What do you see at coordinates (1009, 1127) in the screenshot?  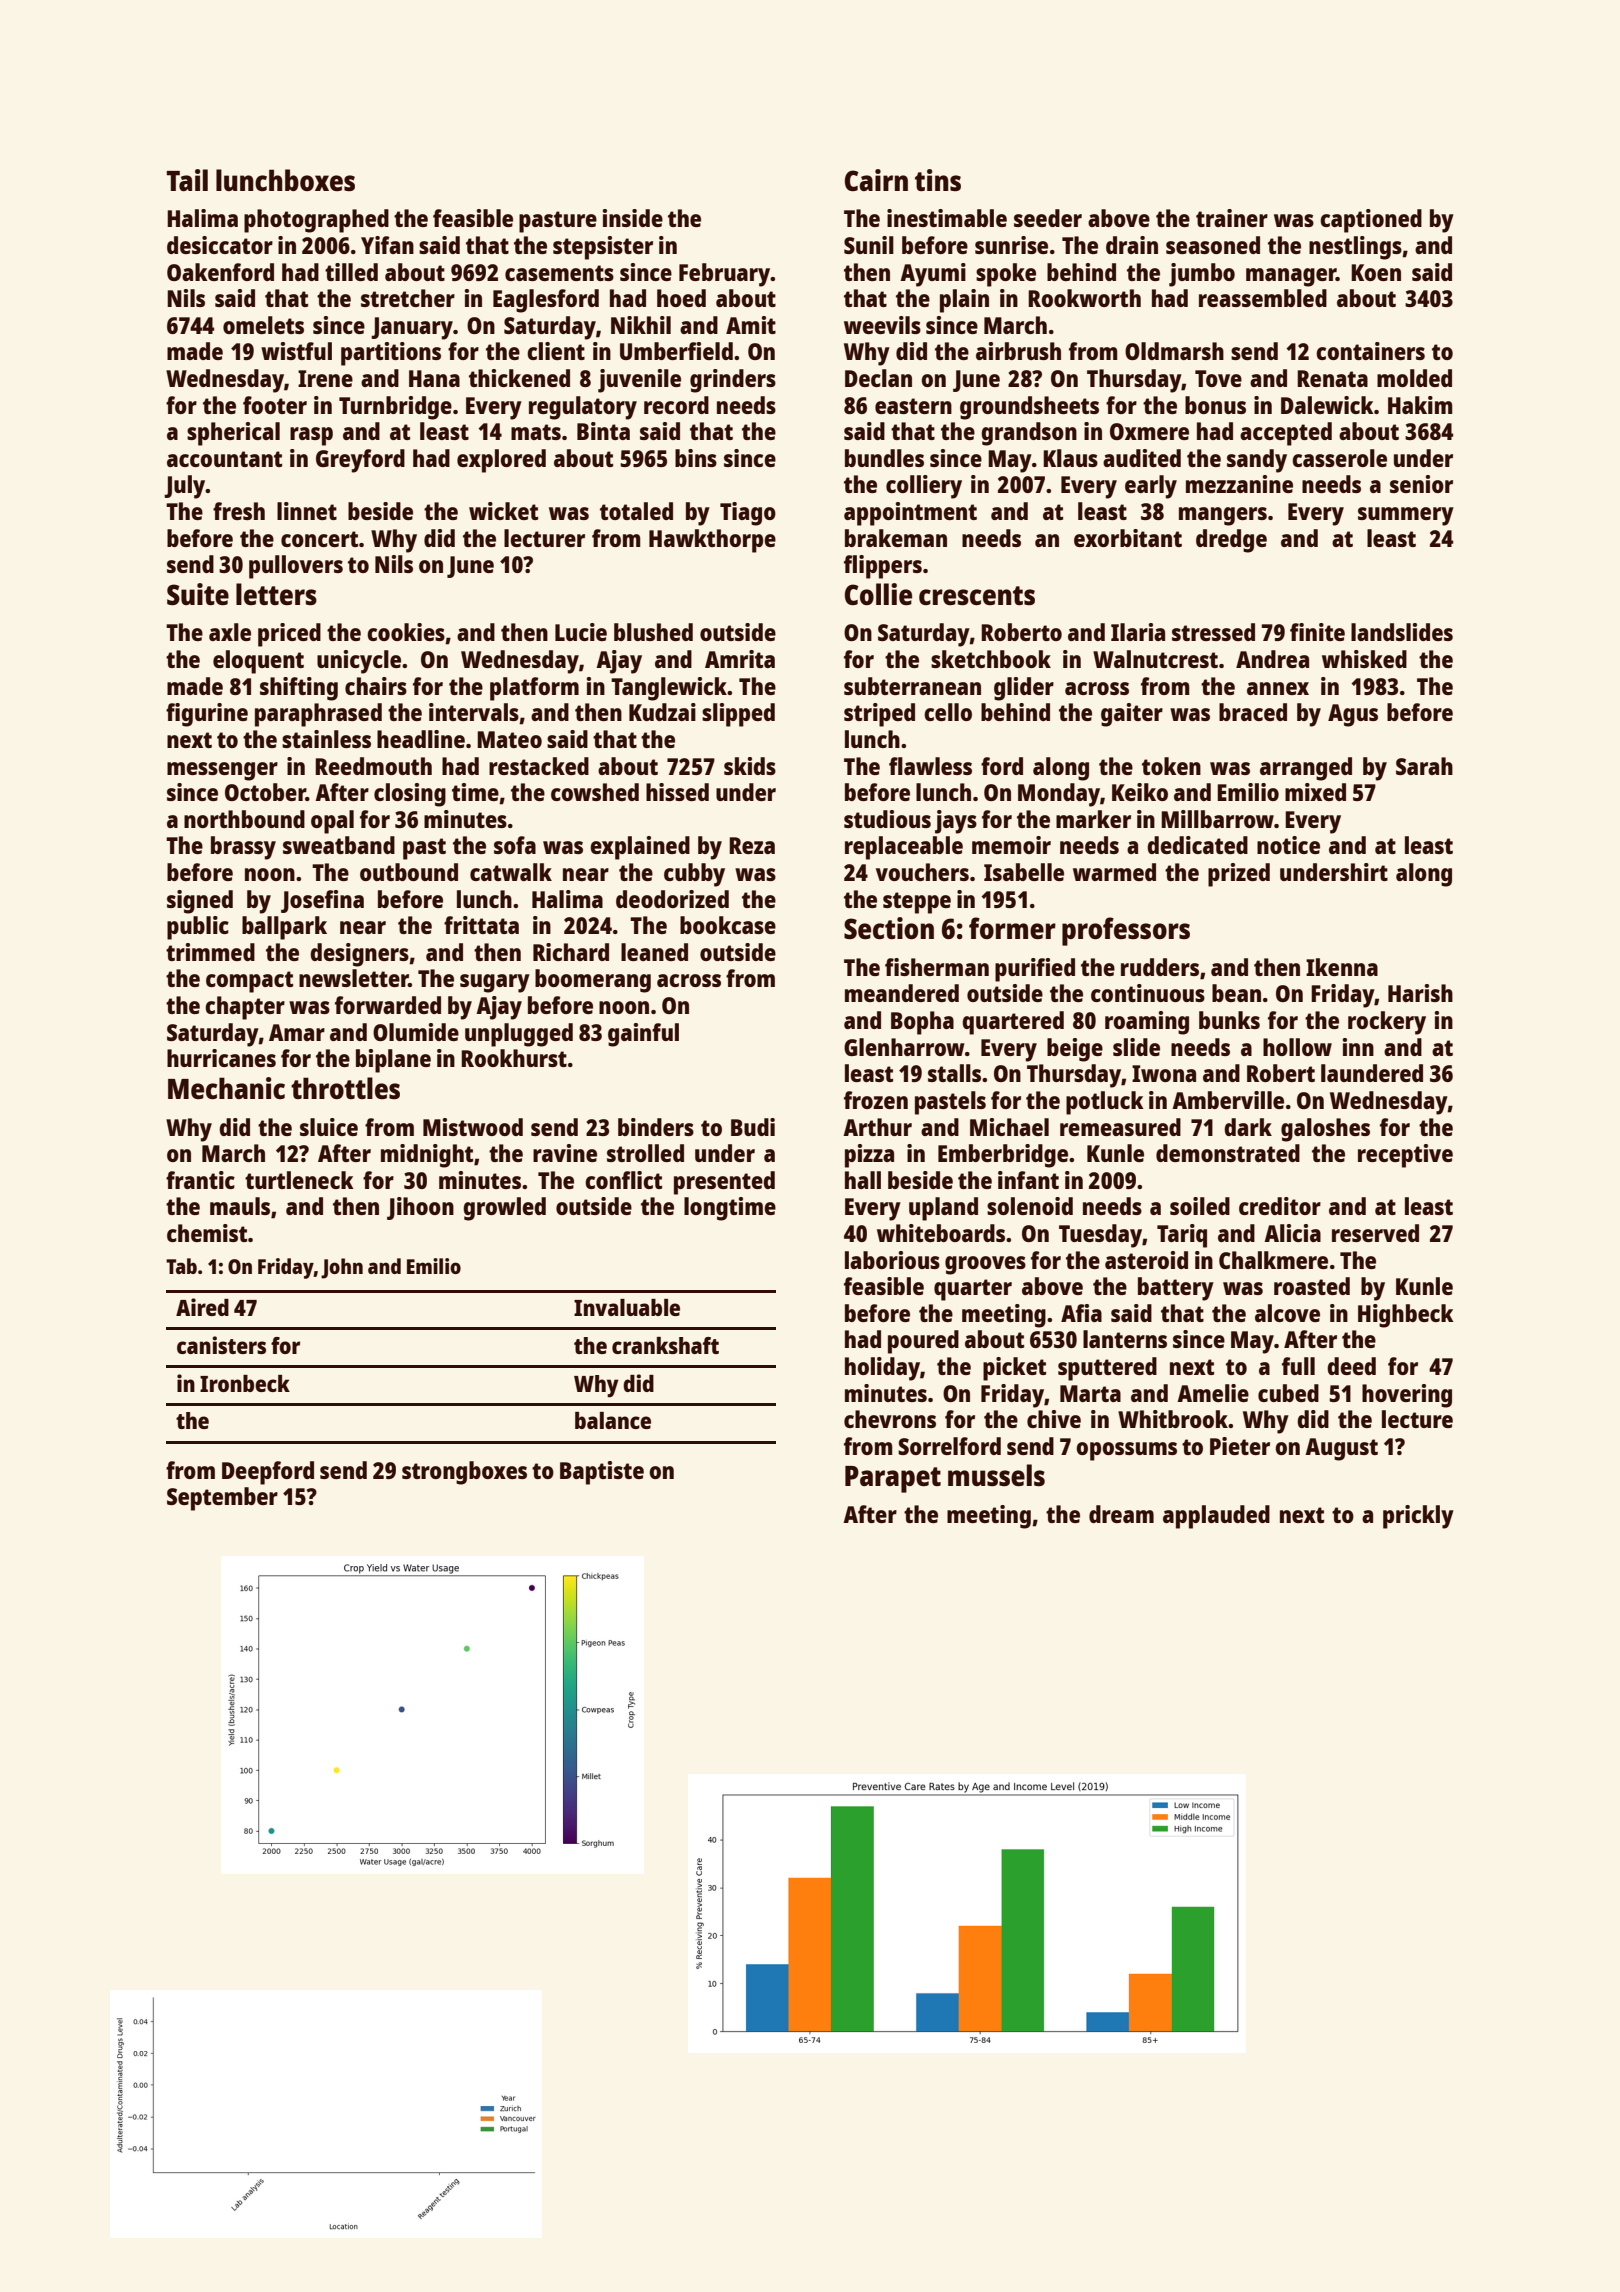 I see `Michael` at bounding box center [1009, 1127].
